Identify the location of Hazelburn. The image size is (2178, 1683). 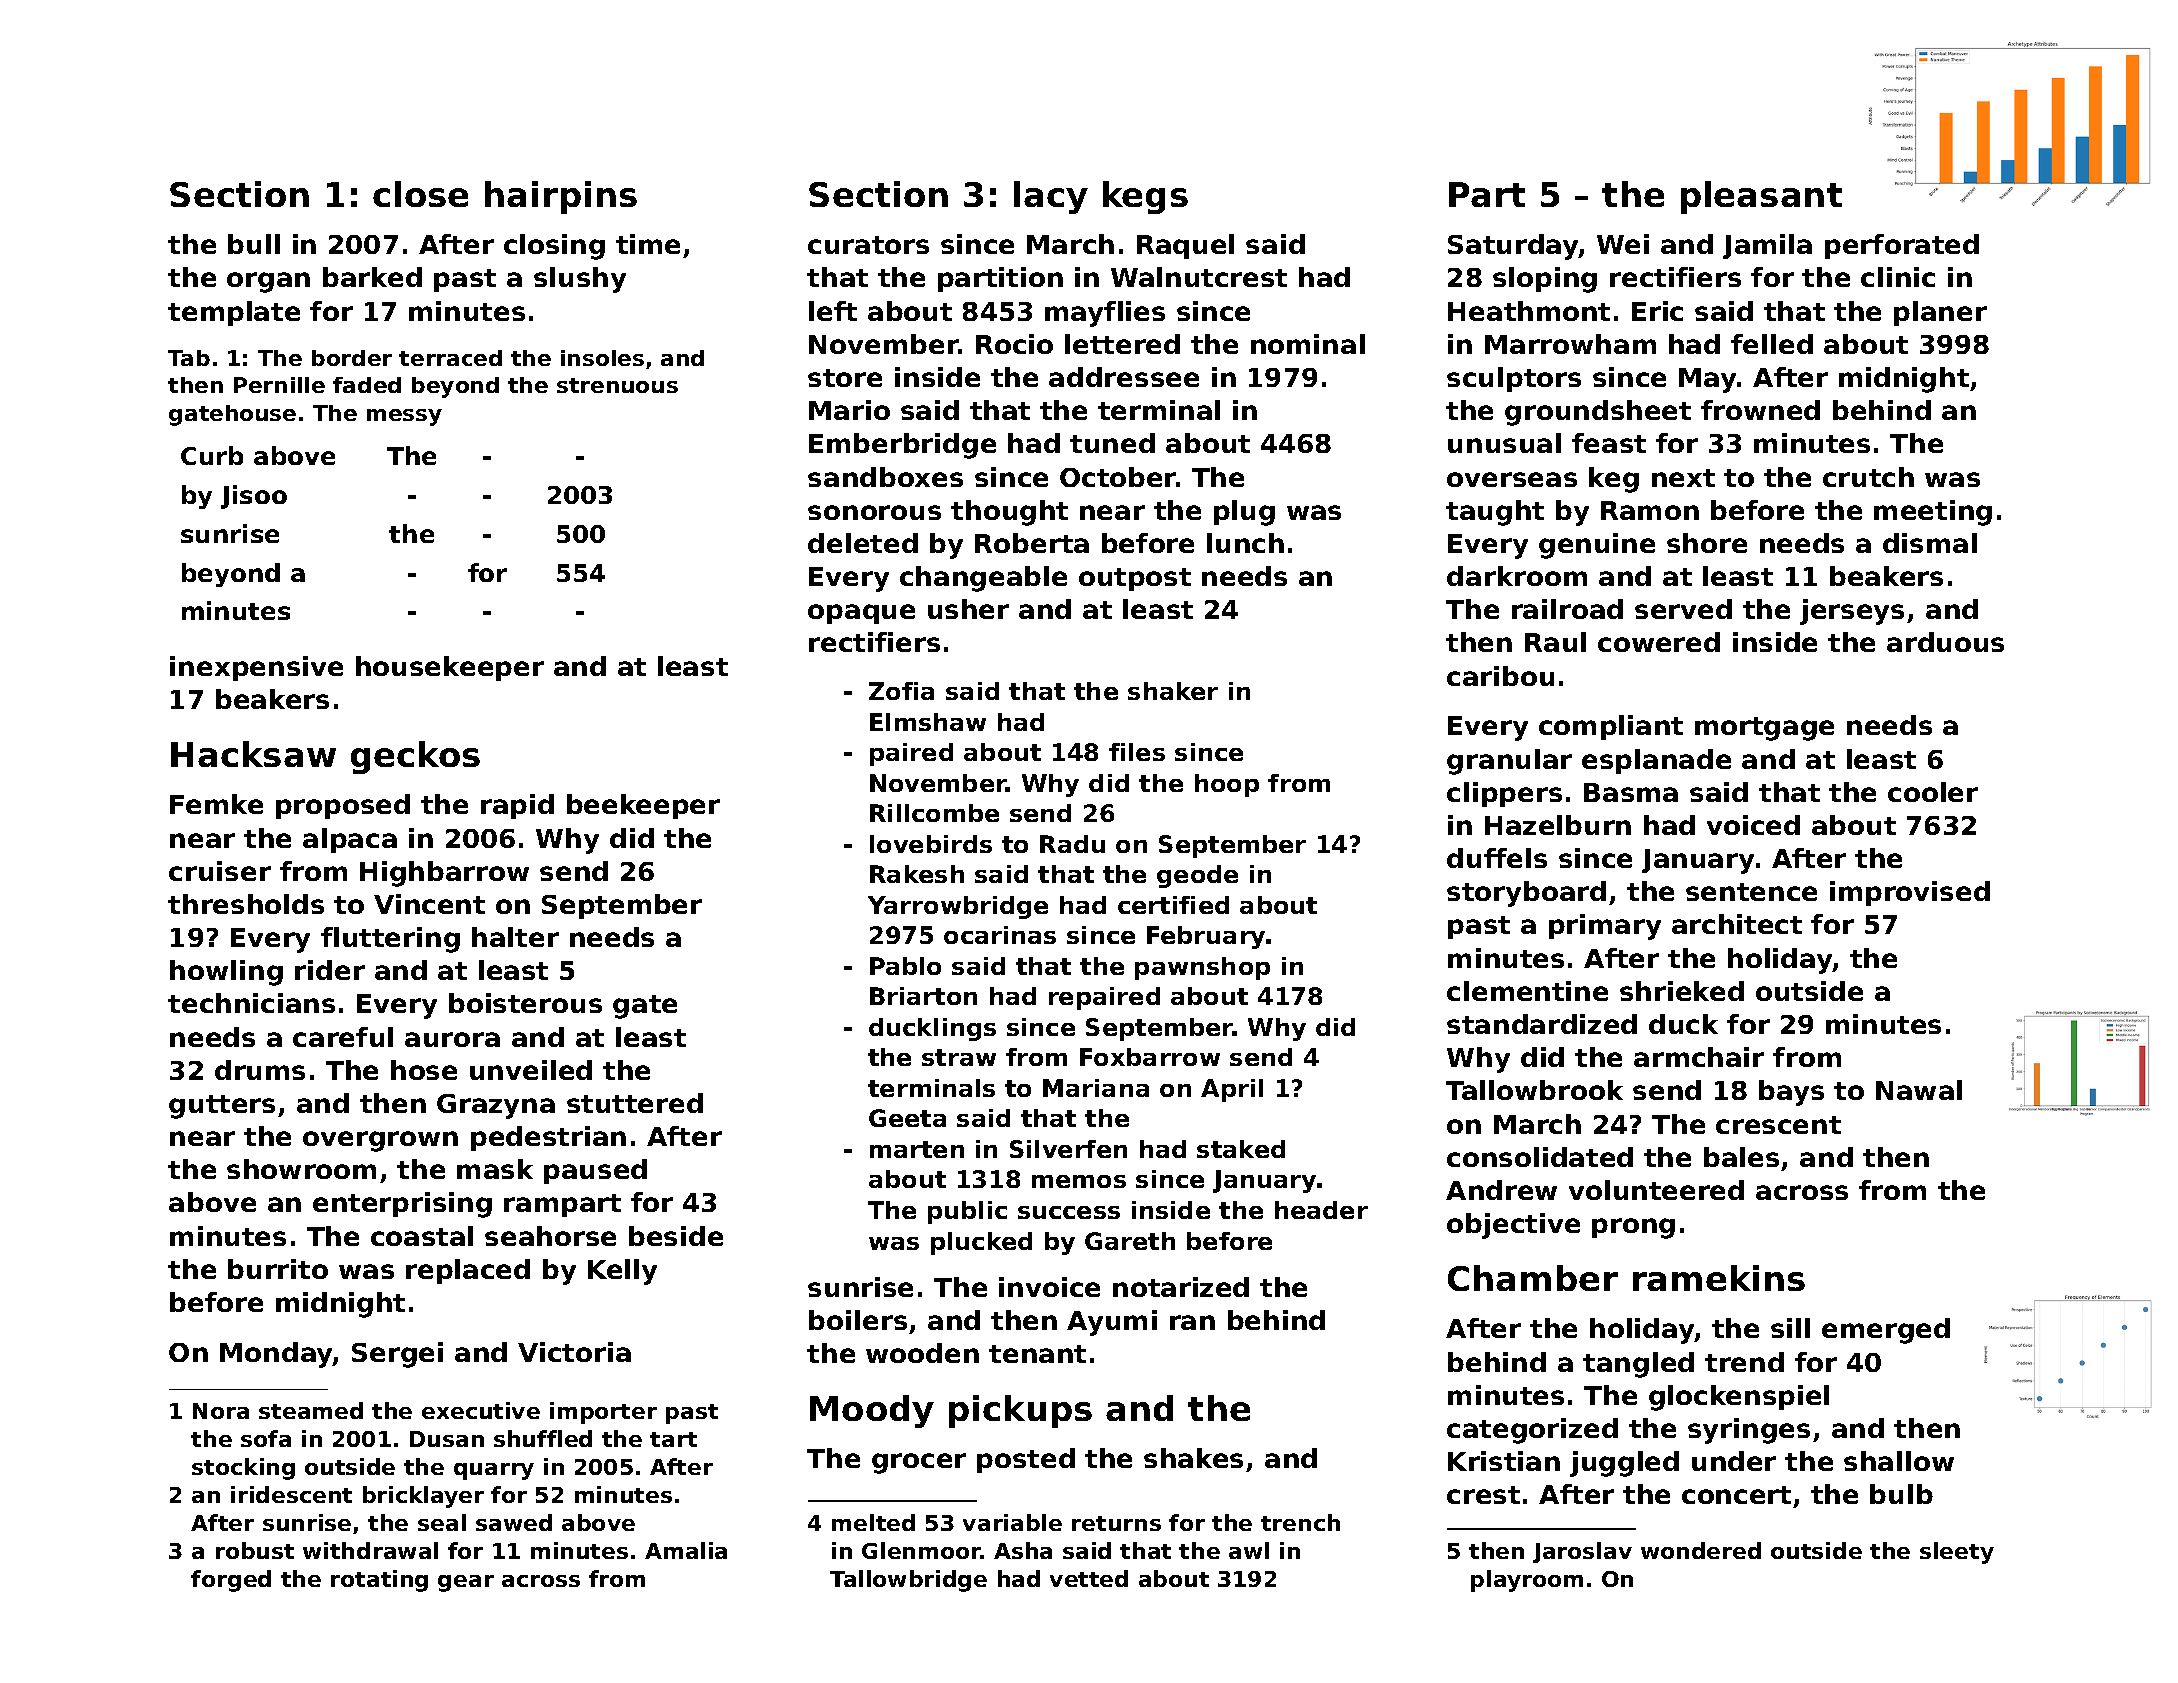
(1558, 825).
